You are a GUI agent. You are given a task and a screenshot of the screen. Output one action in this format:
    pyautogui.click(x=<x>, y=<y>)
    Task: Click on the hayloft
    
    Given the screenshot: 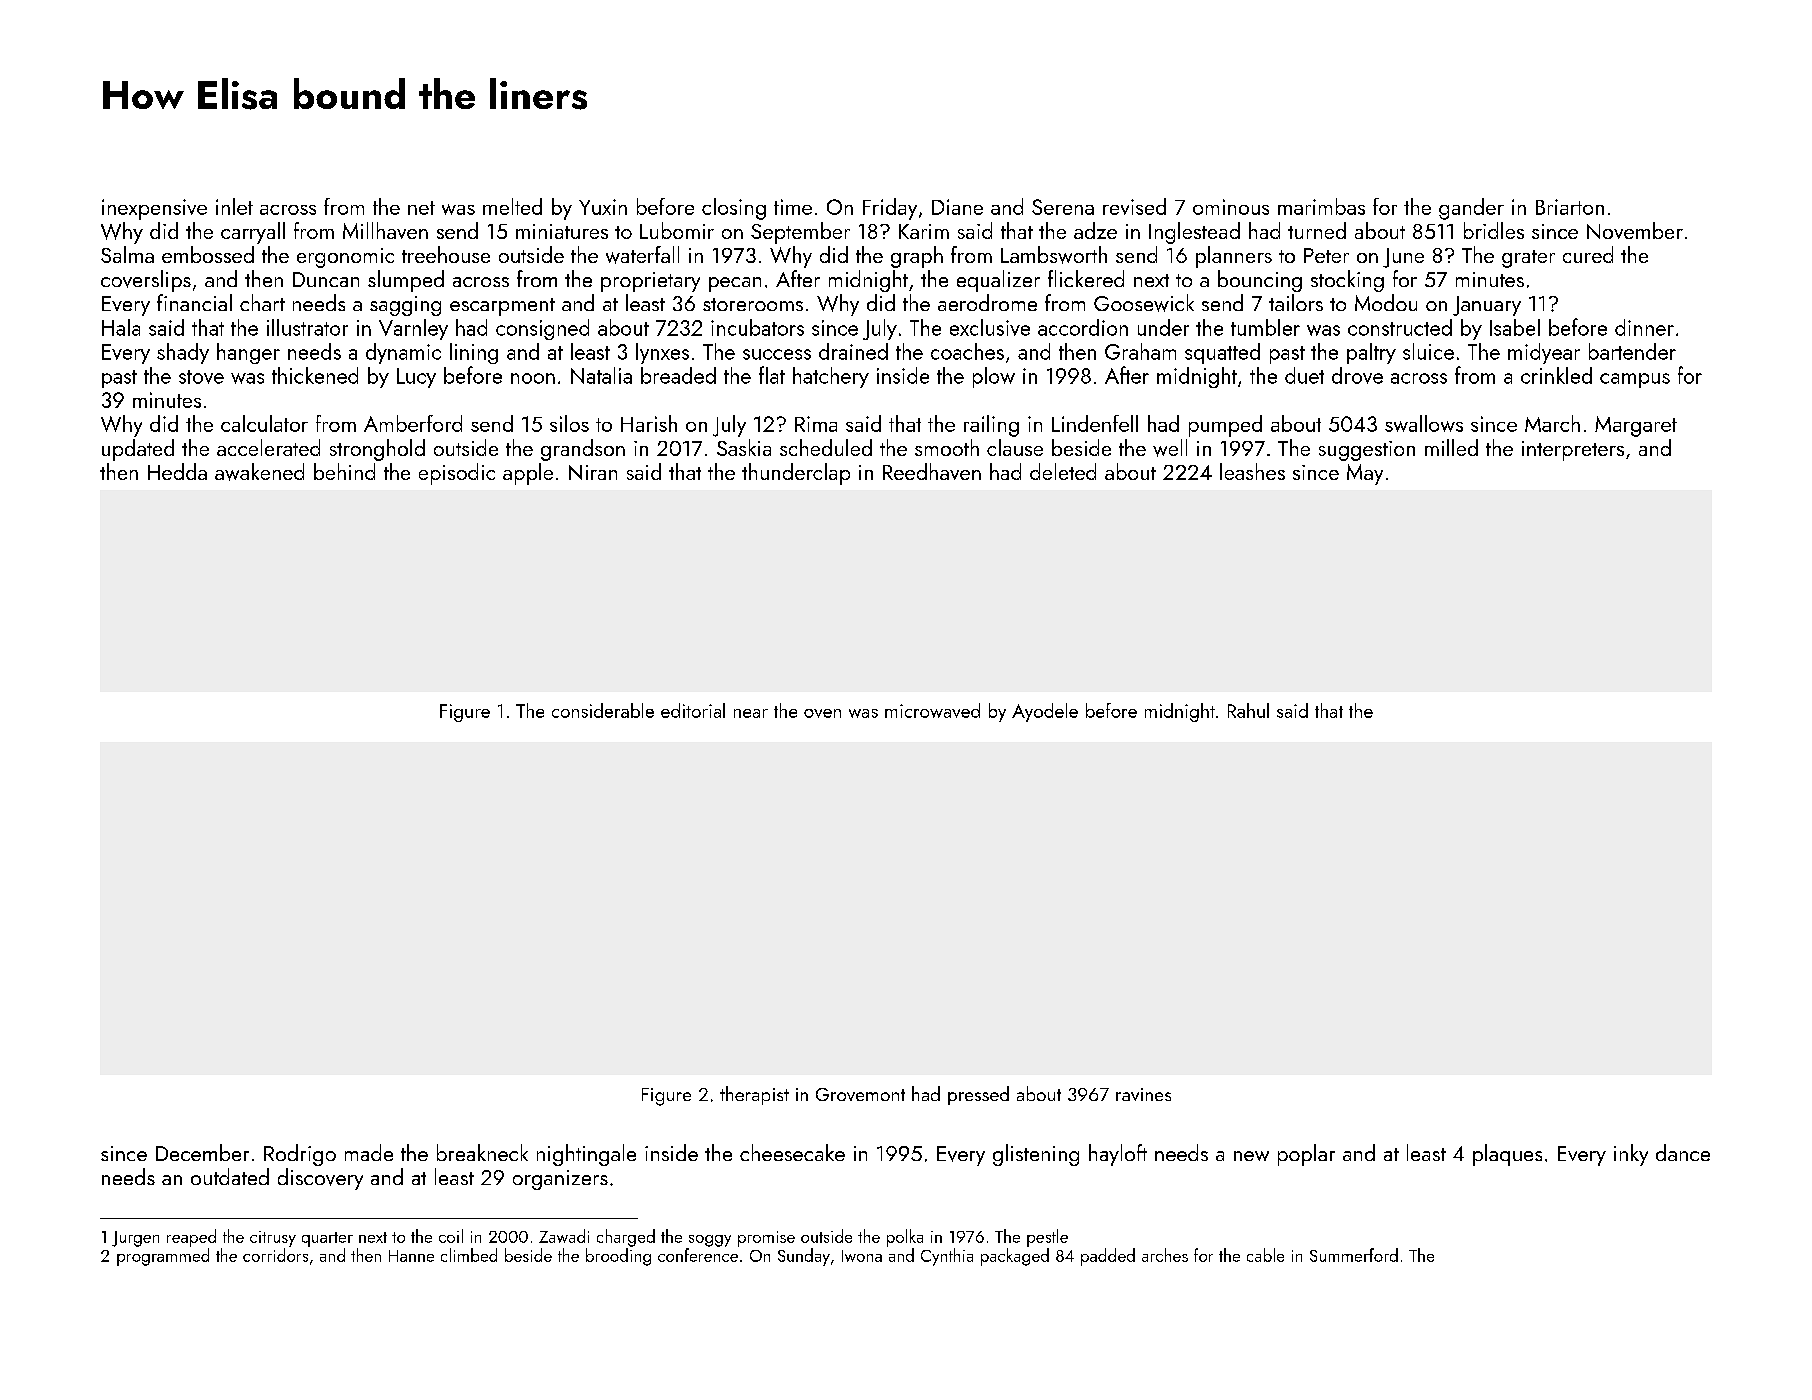 What is the action you would take?
    pyautogui.click(x=1118, y=1155)
